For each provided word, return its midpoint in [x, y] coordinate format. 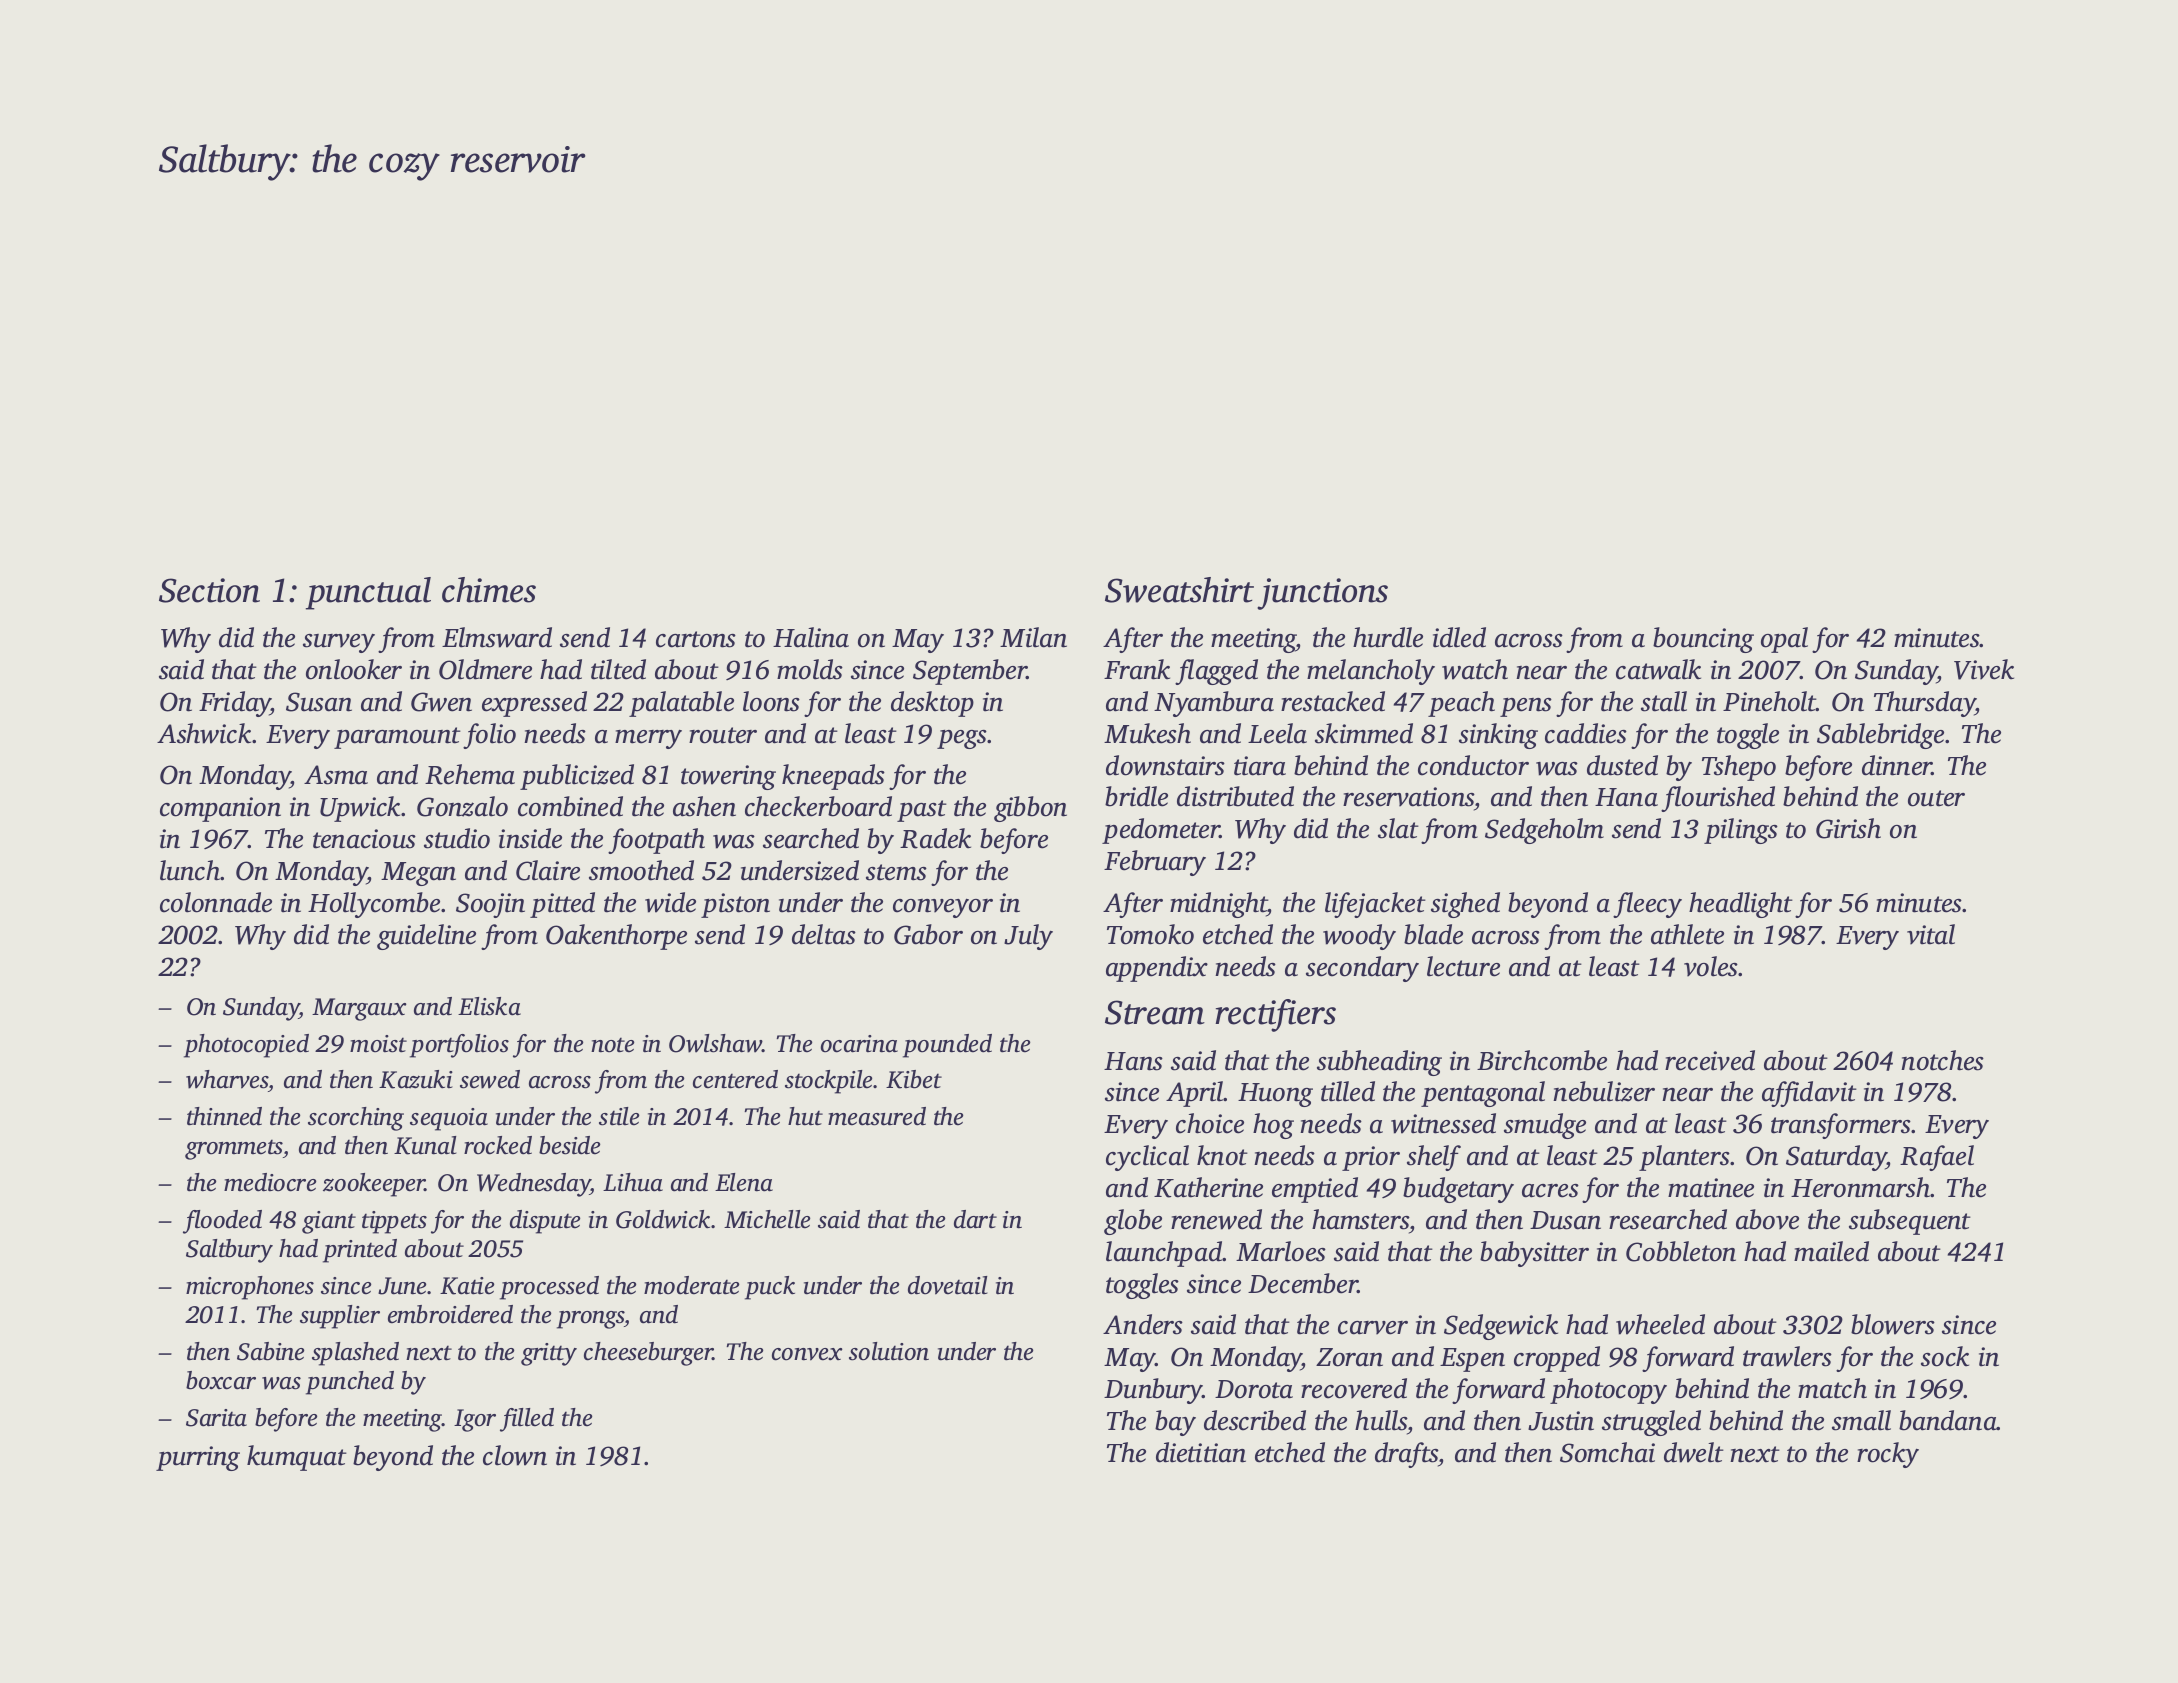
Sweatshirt [1179, 590]
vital [1931, 934]
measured [877, 1116]
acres [1550, 1191]
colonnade [216, 902]
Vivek [1984, 669]
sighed [1465, 905]
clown [515, 1455]
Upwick [361, 809]
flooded [222, 1222]
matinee [1711, 1188]
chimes [489, 590]
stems [896, 872]
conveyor [943, 908]
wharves [227, 1081]
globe [1133, 1222]
